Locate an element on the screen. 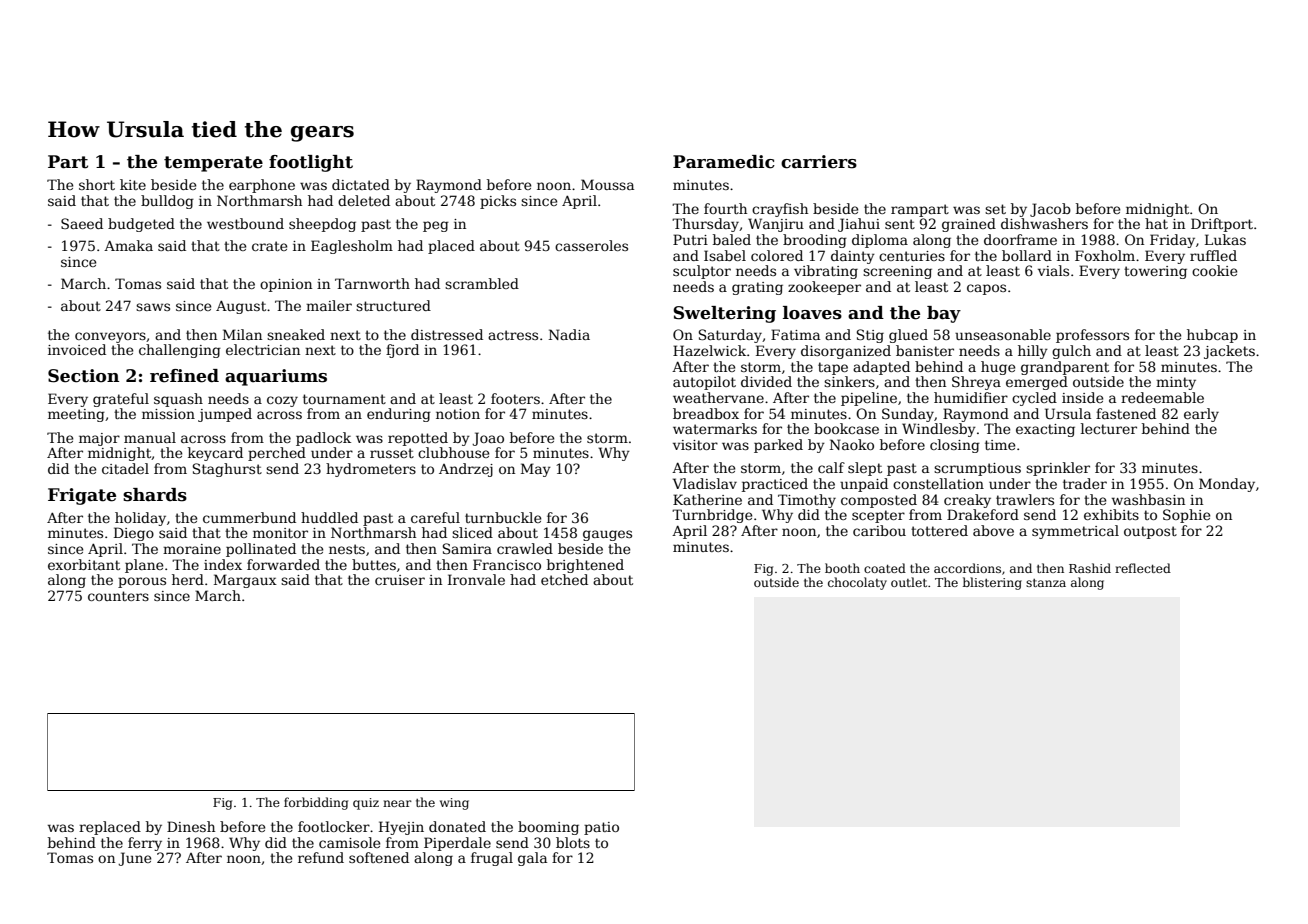 The height and width of the screenshot is (924, 1308). counters is located at coordinates (118, 596).
